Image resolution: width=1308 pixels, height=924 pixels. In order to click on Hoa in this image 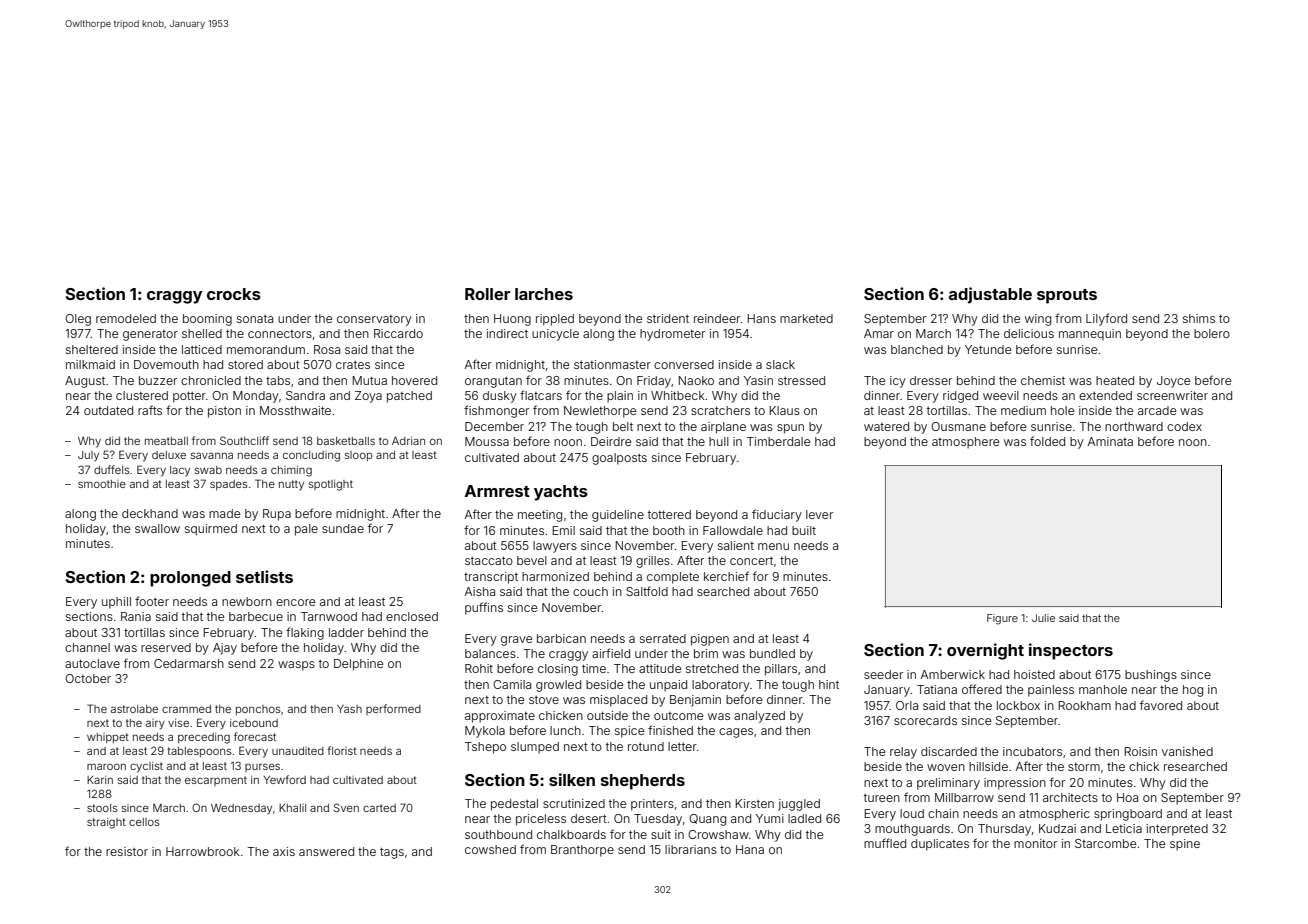, I will do `click(1127, 797)`.
